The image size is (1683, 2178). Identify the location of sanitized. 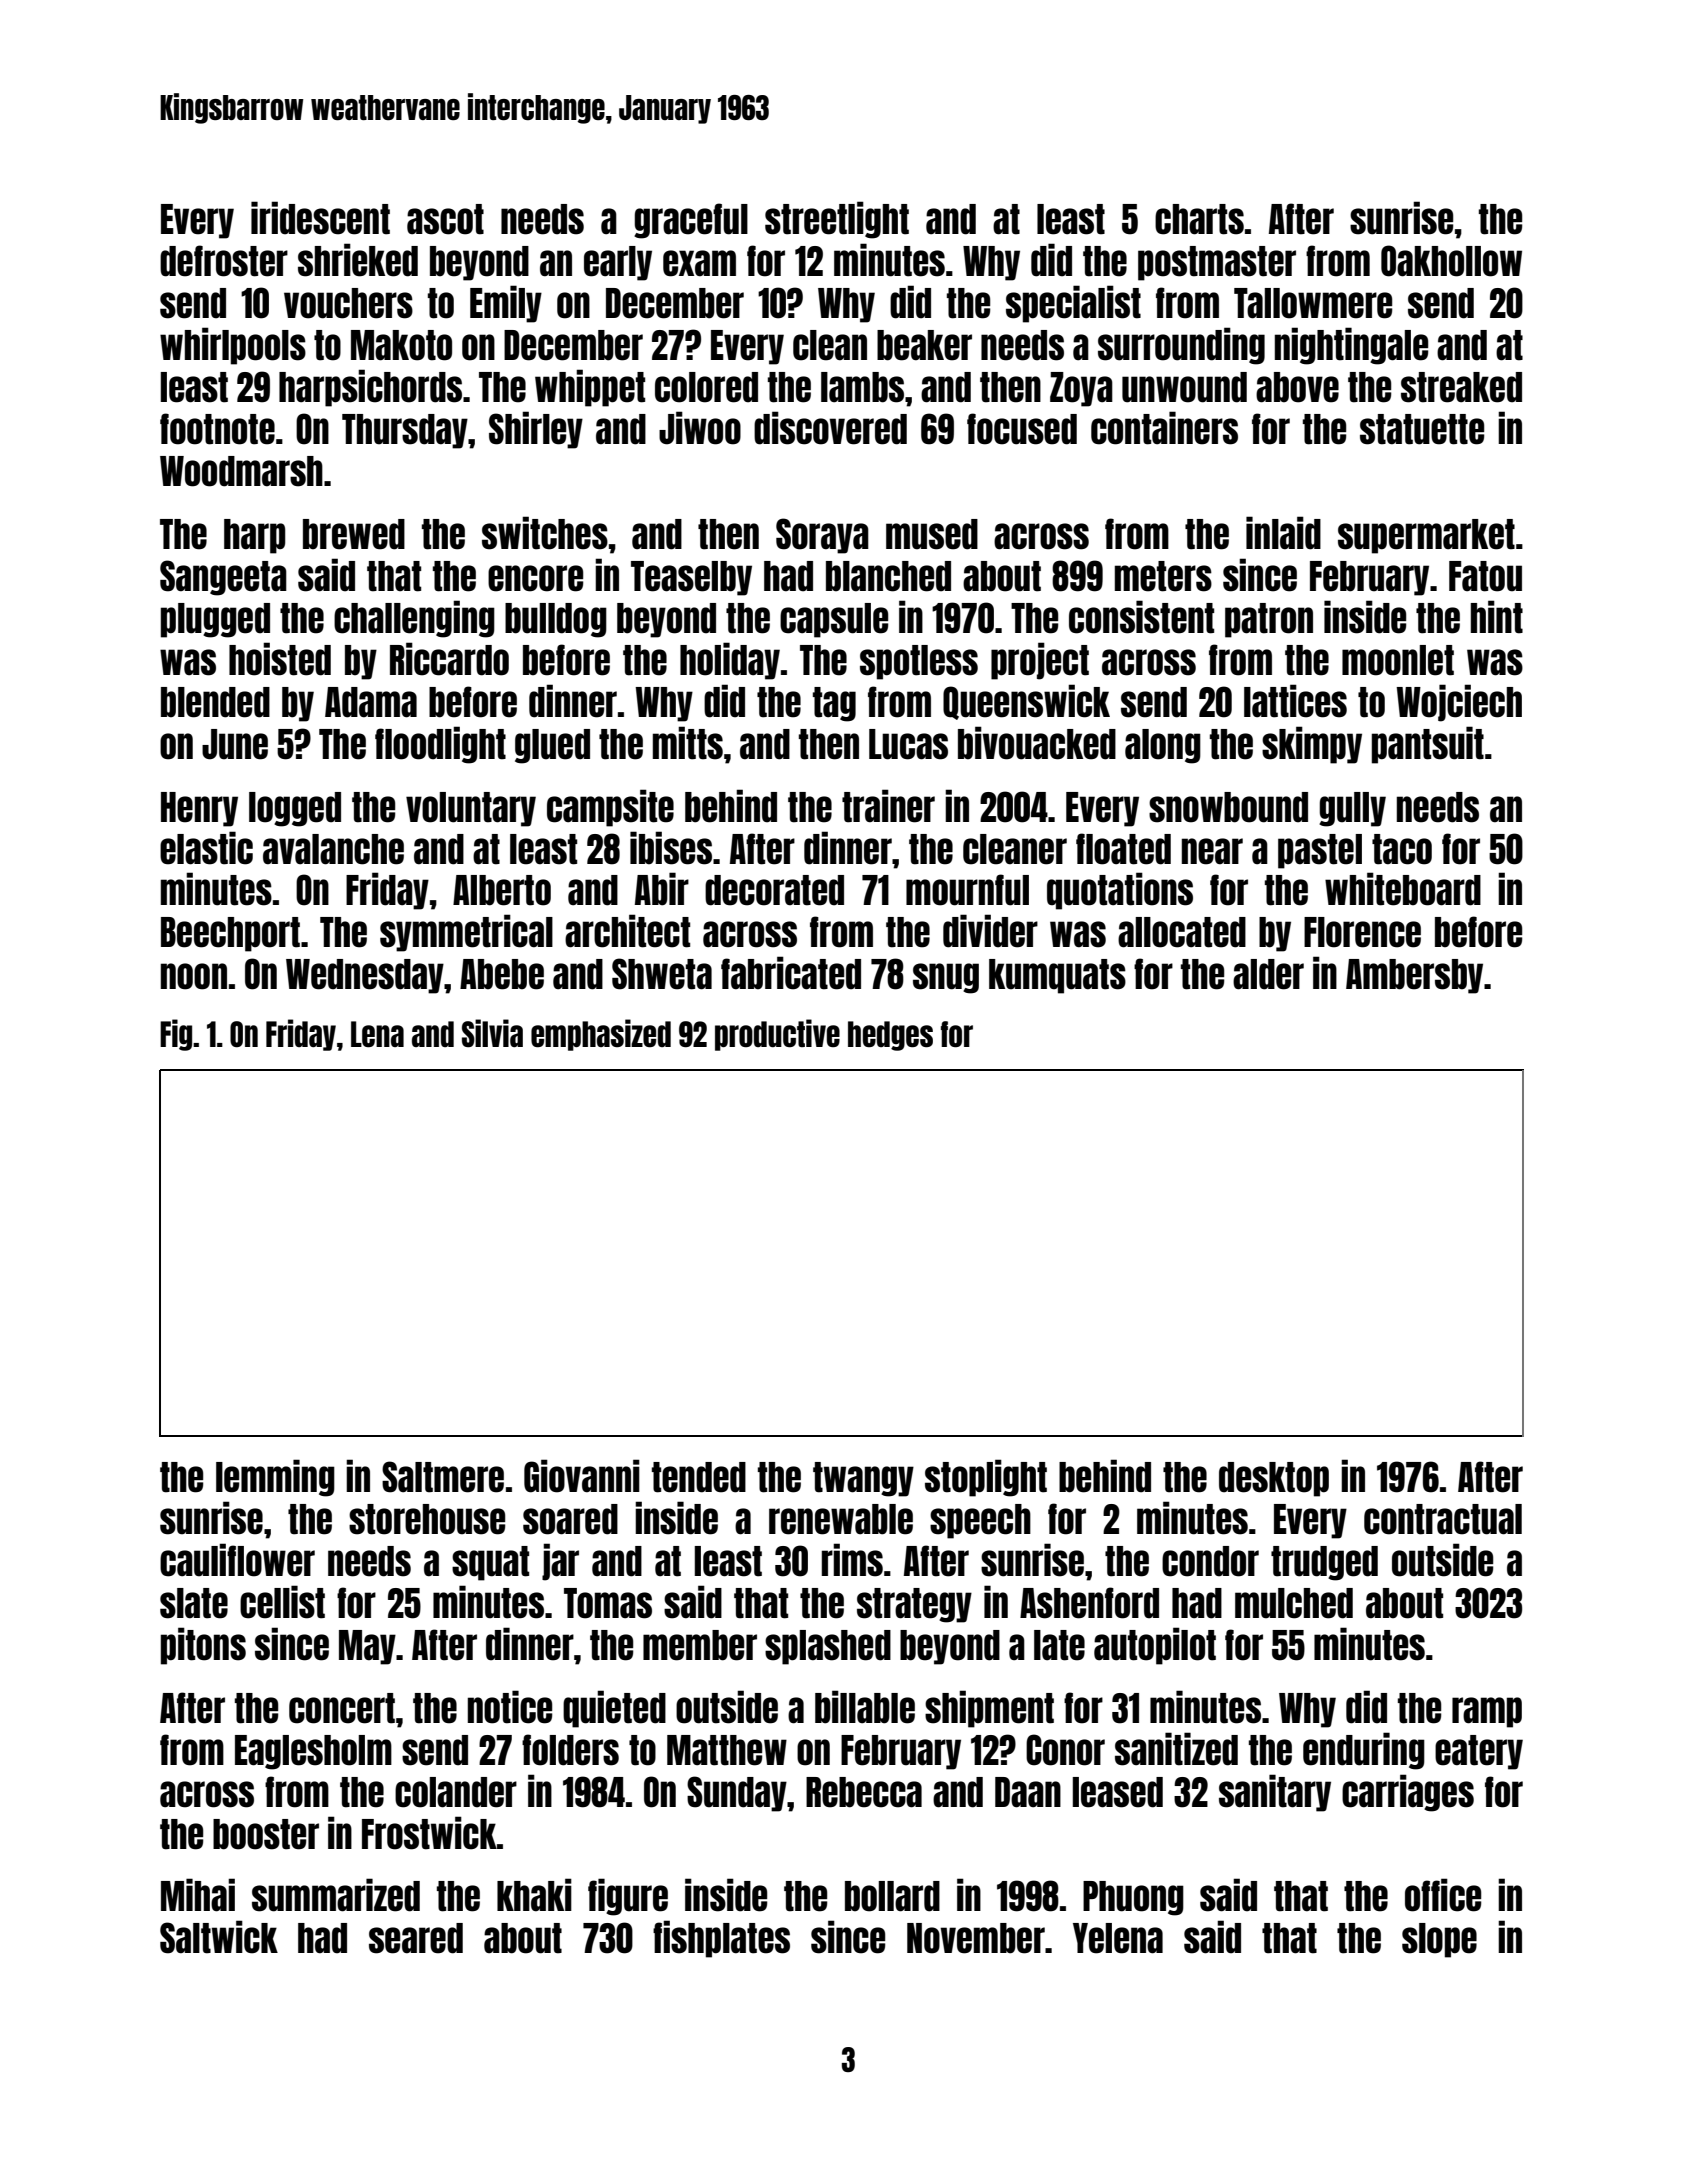
(1176, 1749).
